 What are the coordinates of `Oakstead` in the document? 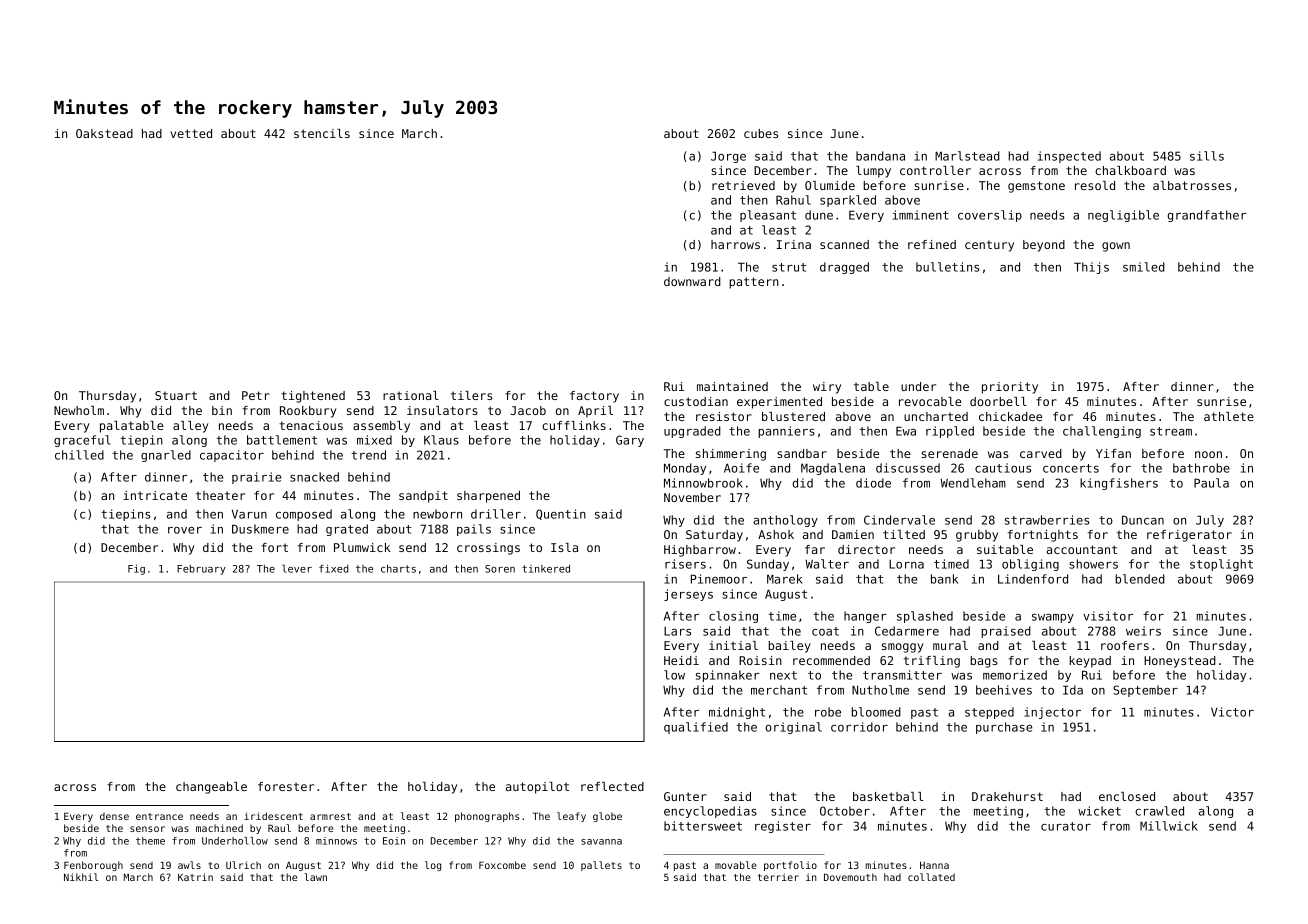 It's located at (104, 133).
